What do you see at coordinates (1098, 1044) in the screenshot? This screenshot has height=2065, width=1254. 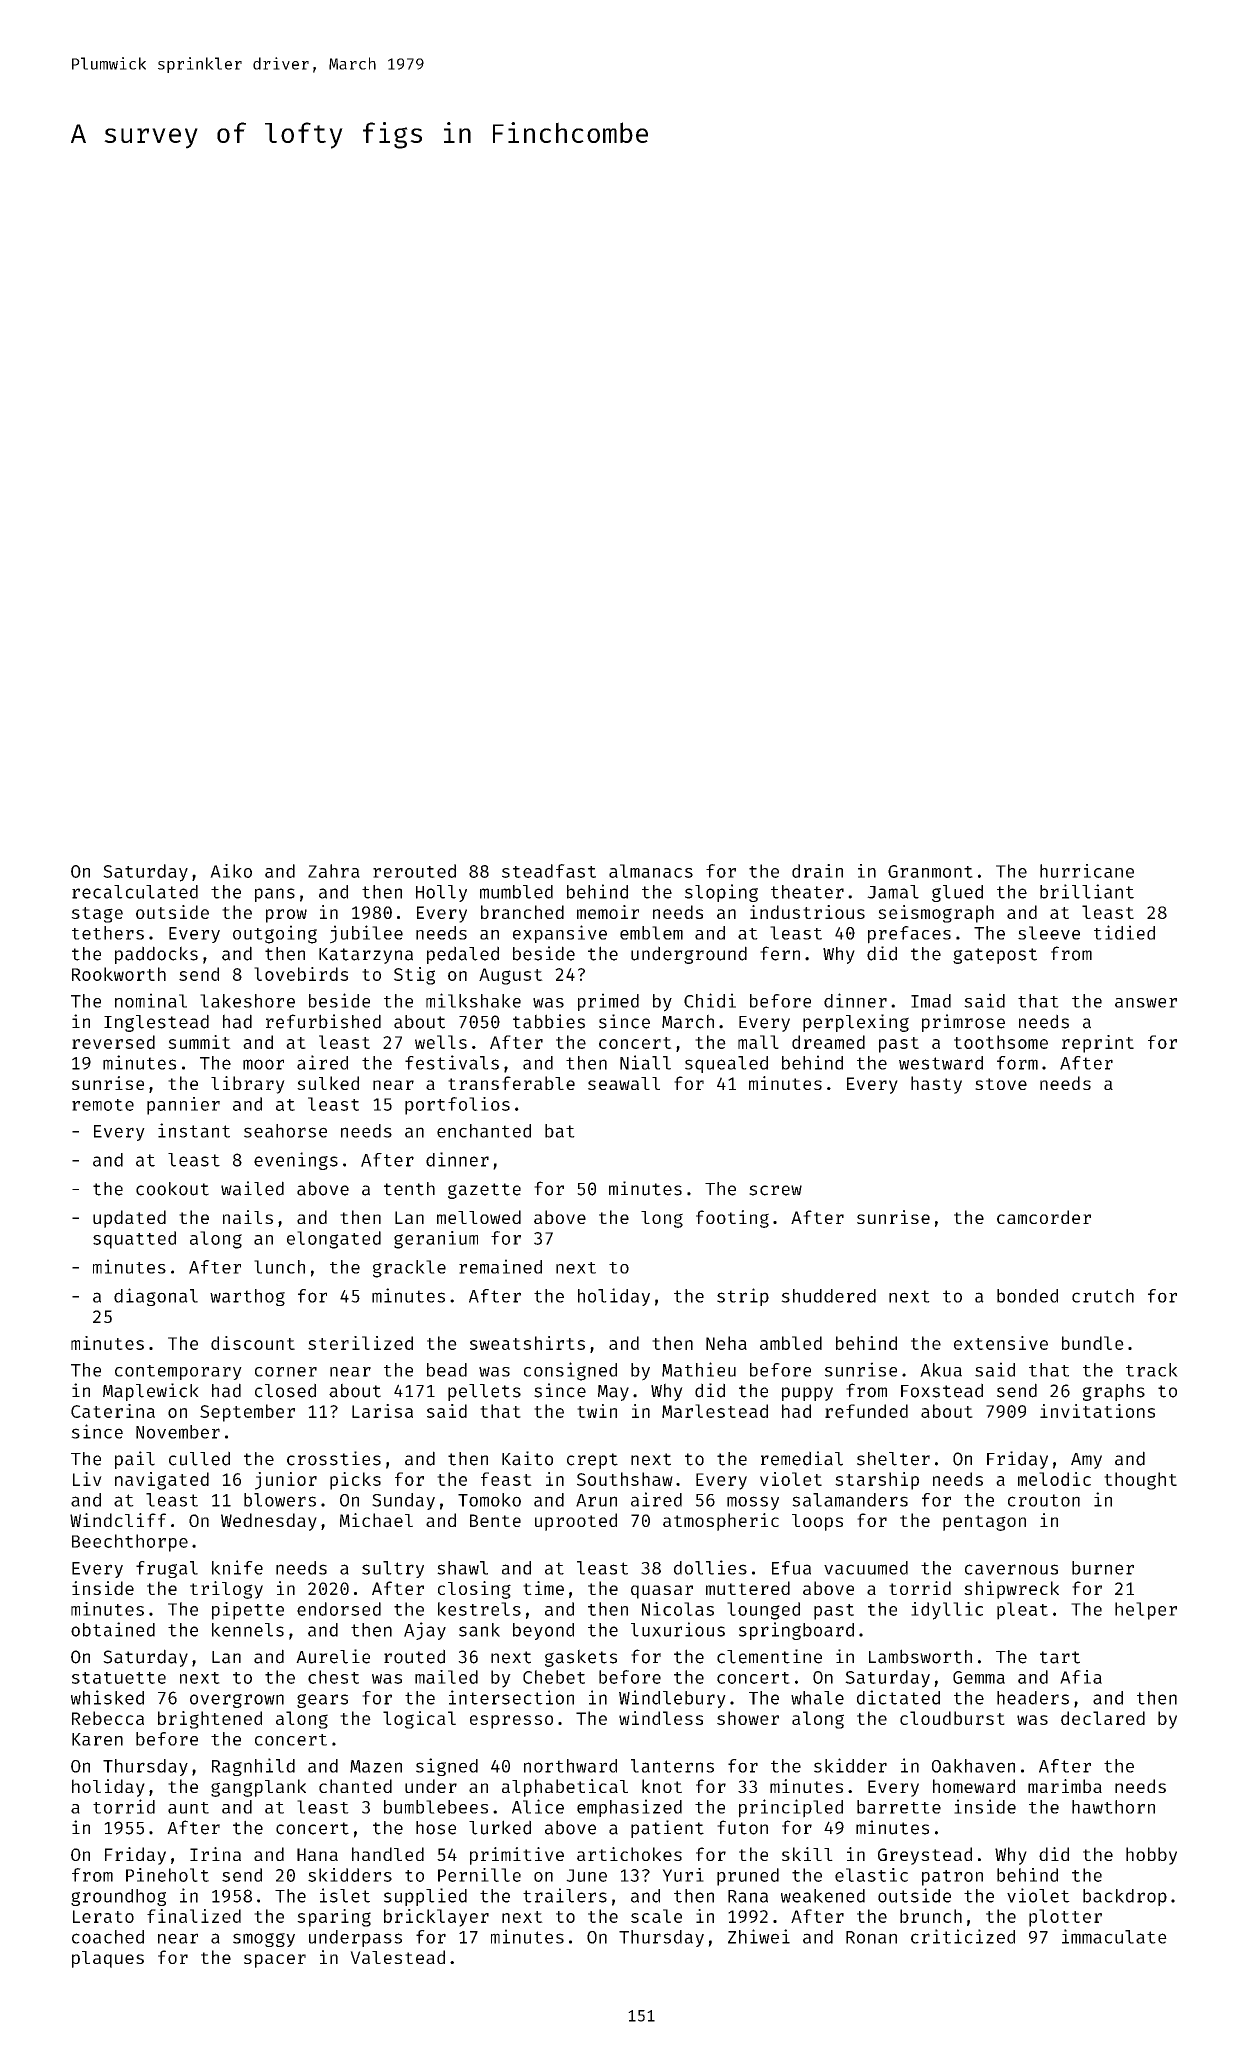 I see `reprint` at bounding box center [1098, 1044].
